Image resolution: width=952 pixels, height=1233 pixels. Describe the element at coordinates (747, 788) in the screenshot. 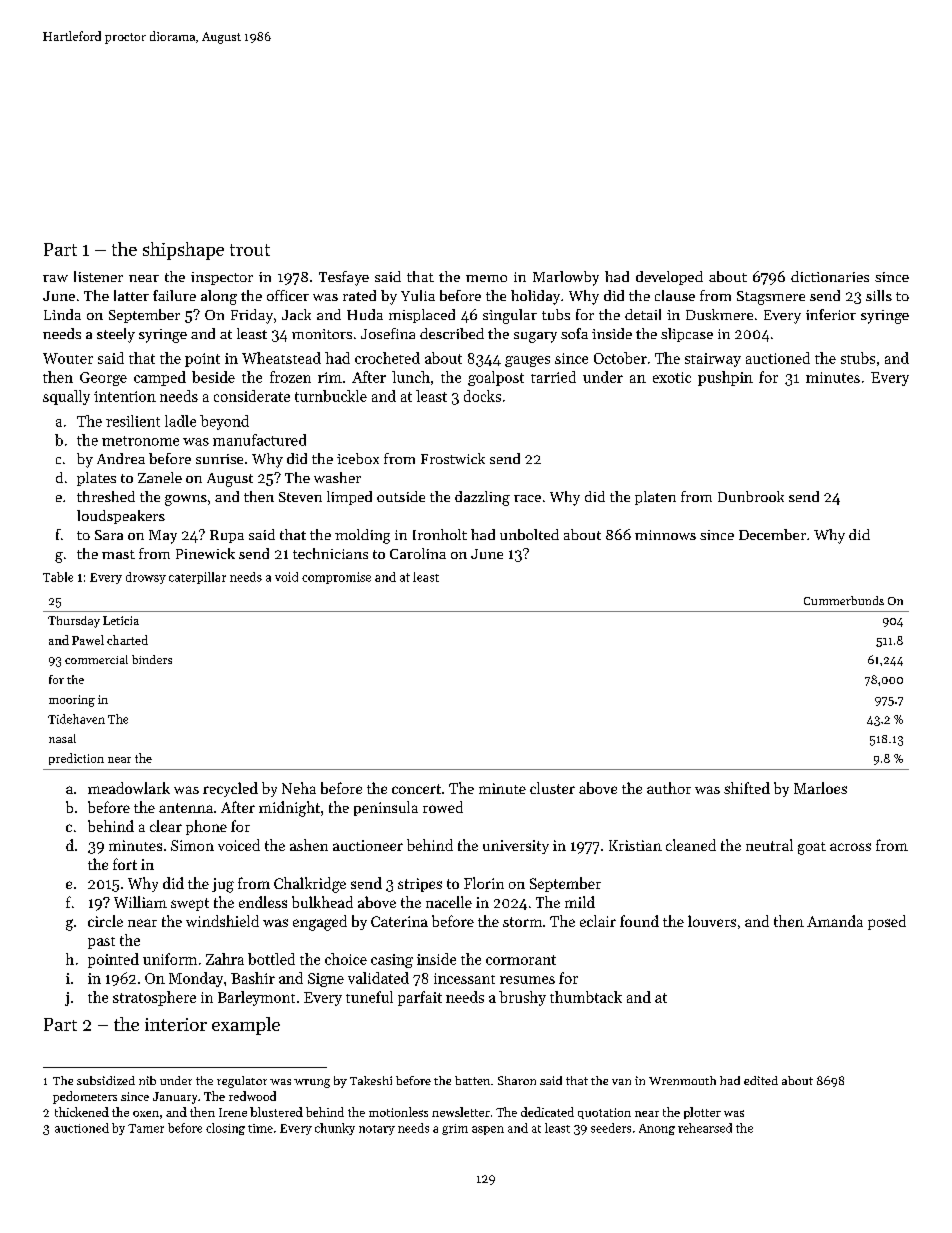

I see `shifted` at that location.
